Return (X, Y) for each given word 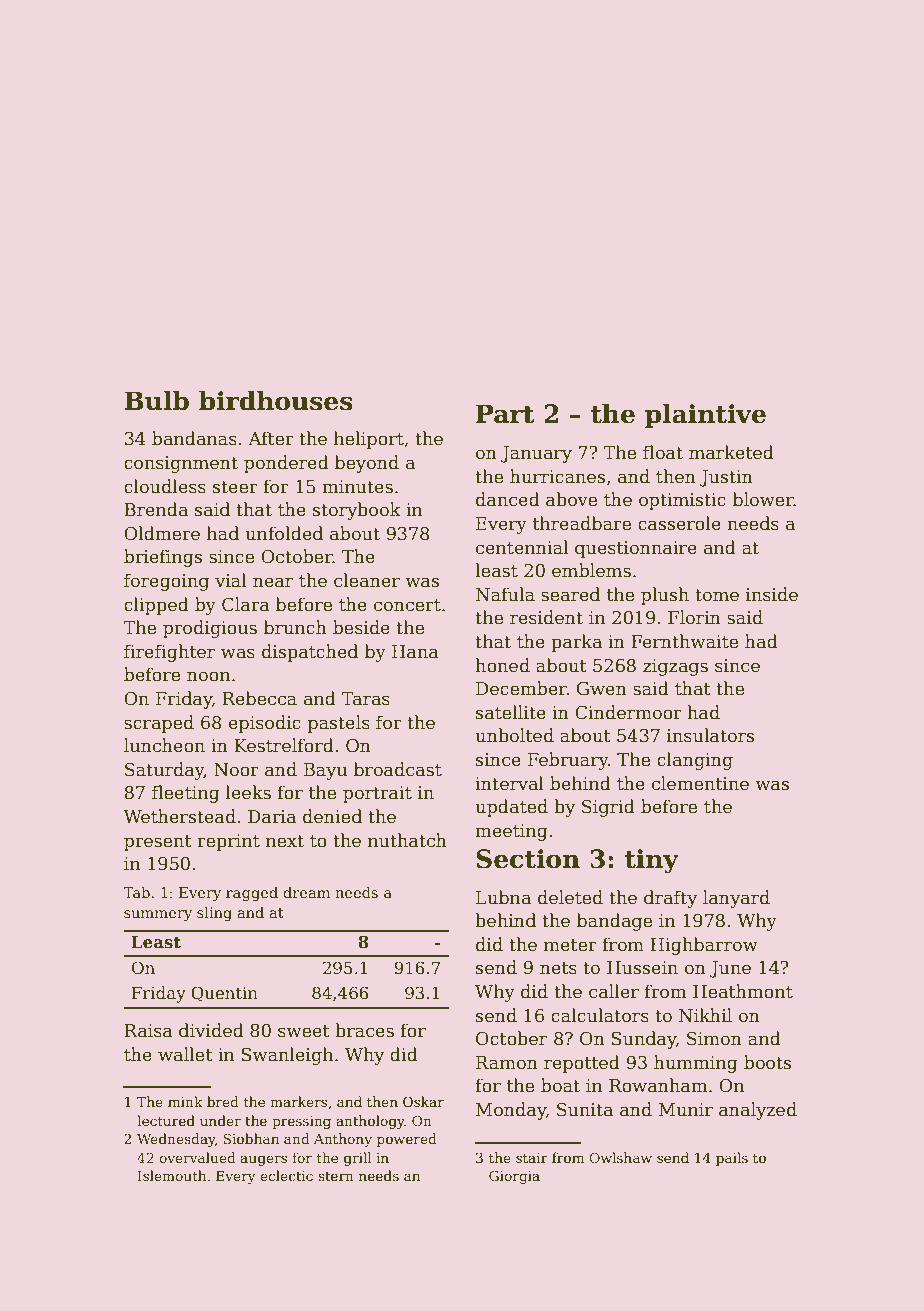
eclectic (286, 1175)
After (271, 438)
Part (505, 414)
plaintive (705, 416)
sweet (304, 1031)
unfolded (284, 533)
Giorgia (514, 1177)
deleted (570, 897)
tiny (652, 861)
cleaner (367, 580)
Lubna (503, 897)
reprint (228, 842)
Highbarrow (704, 946)
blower (763, 499)
